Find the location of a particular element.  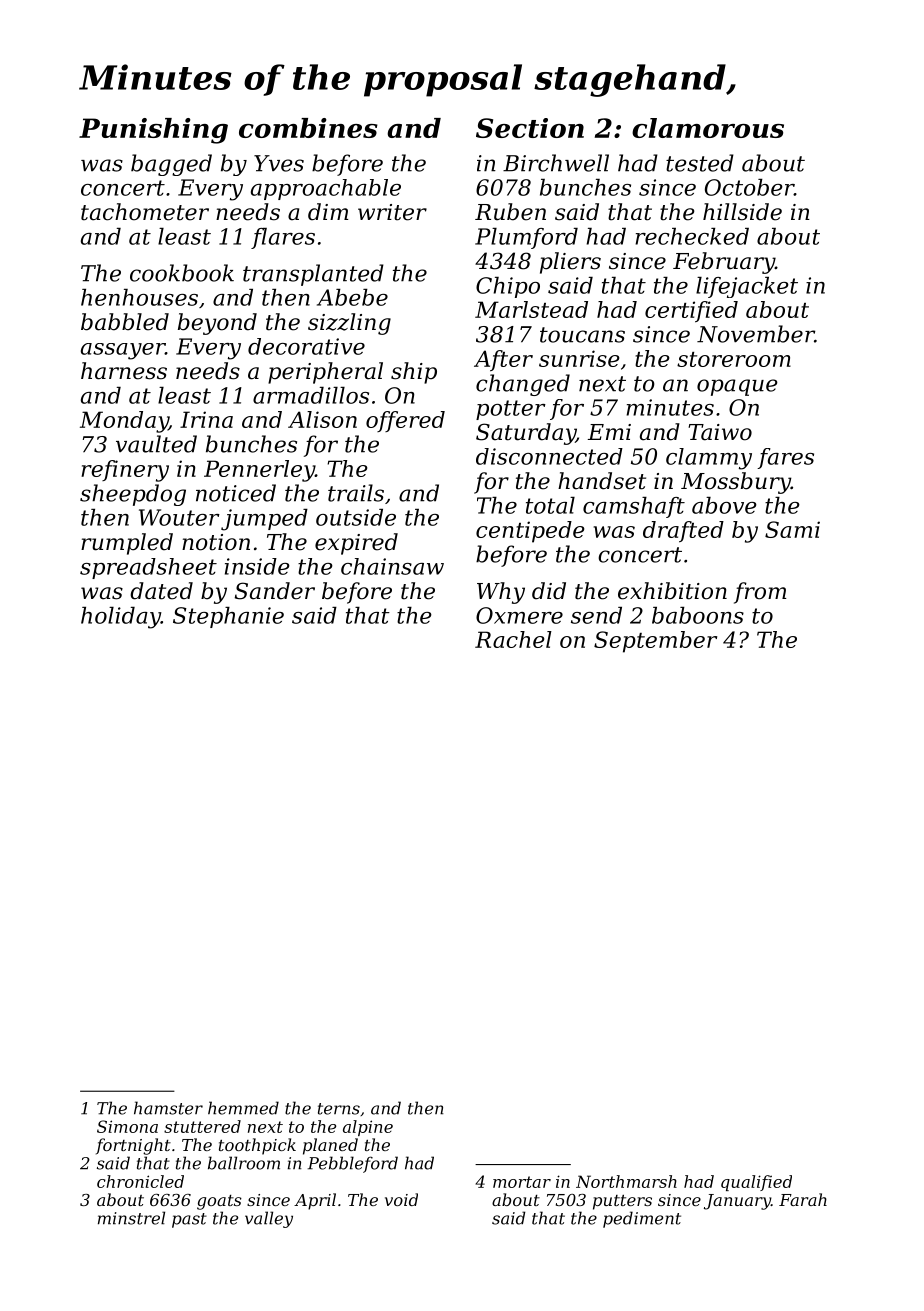

combines is located at coordinates (308, 128).
